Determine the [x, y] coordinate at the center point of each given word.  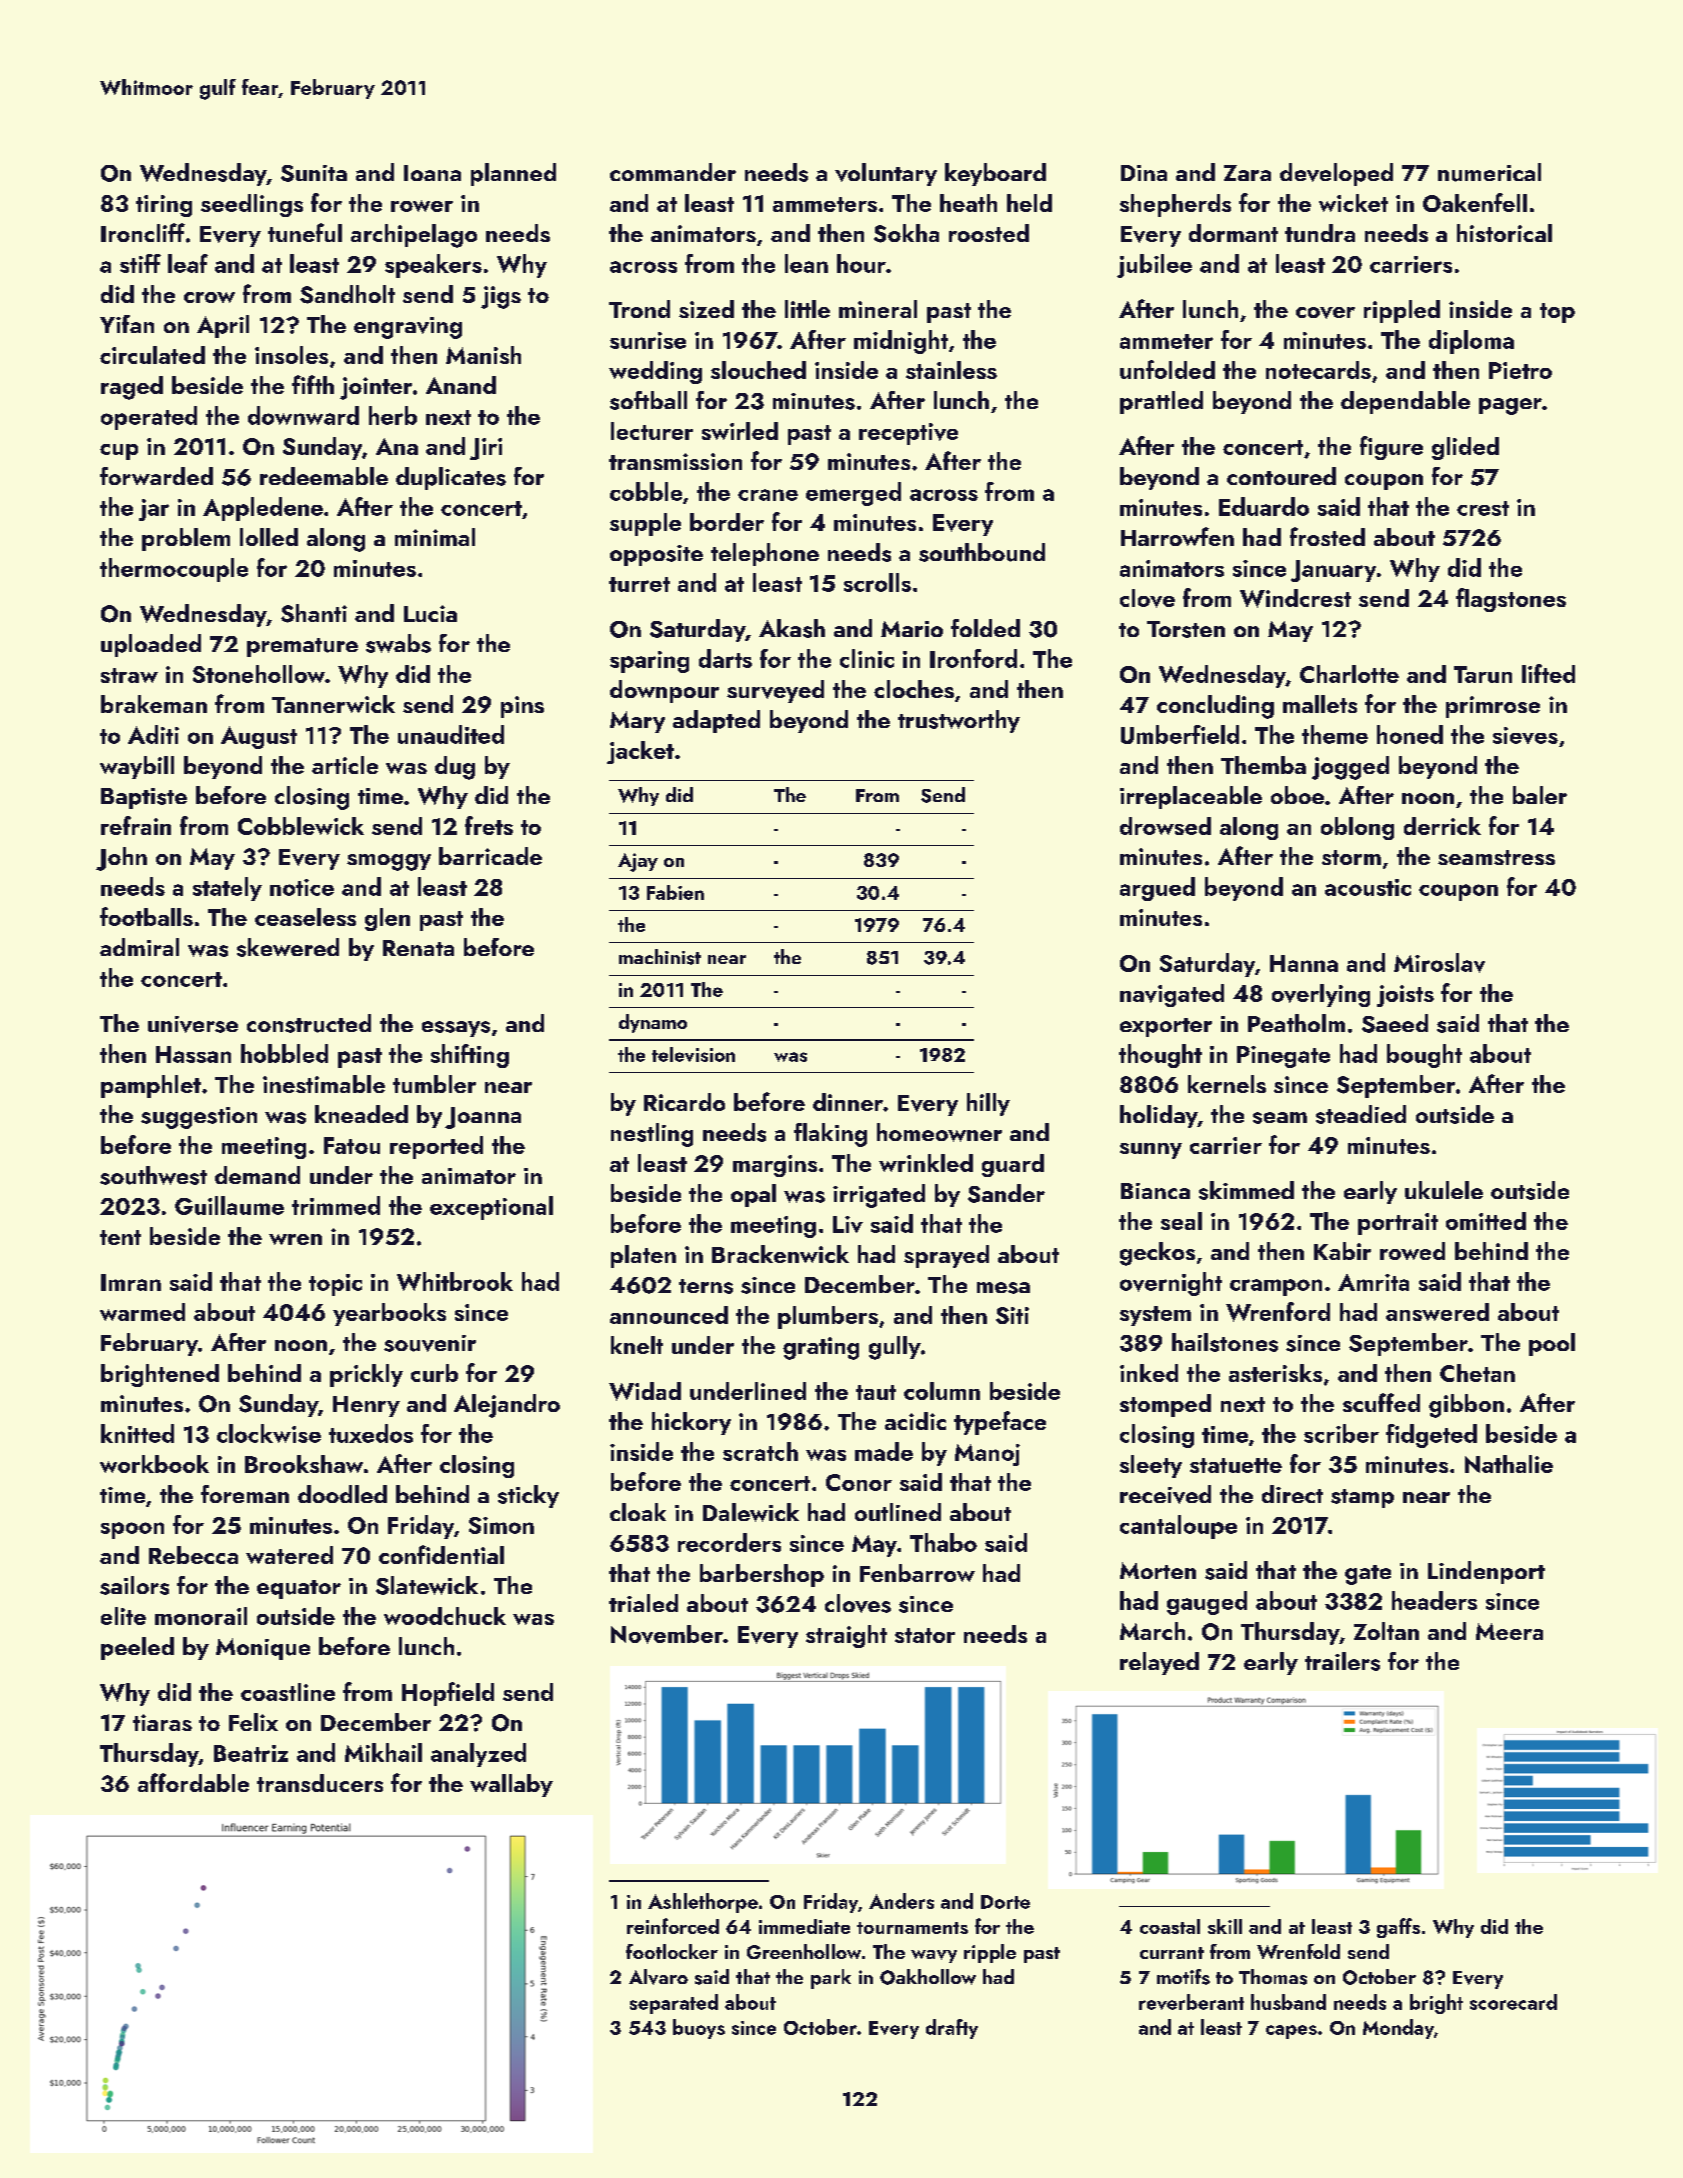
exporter [1166, 1027]
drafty [952, 2029]
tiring [164, 206]
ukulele [1444, 1190]
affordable [193, 1782]
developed [1336, 174]
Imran [131, 1282]
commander [673, 172]
